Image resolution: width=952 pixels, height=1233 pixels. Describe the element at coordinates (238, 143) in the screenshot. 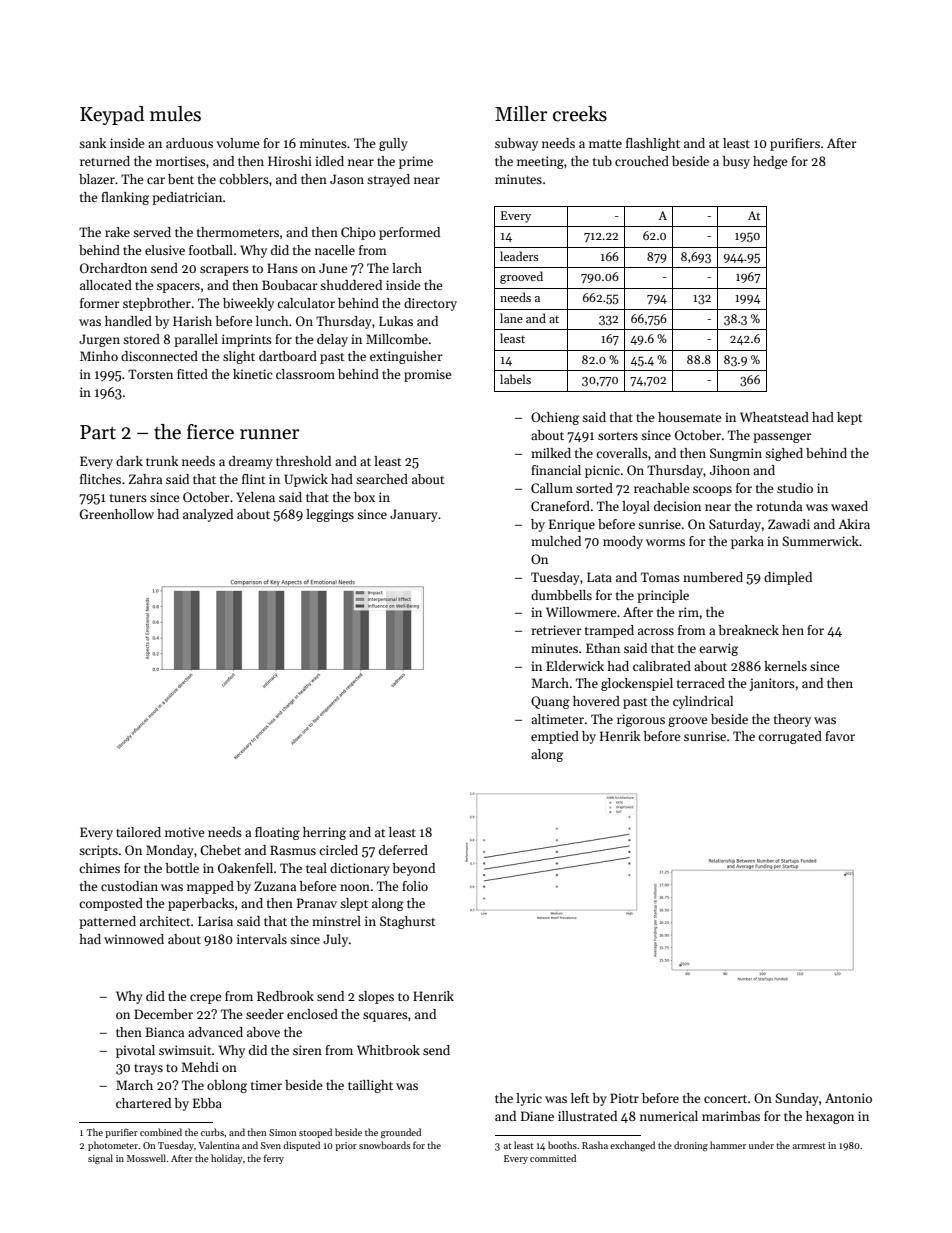

I see `volume` at that location.
